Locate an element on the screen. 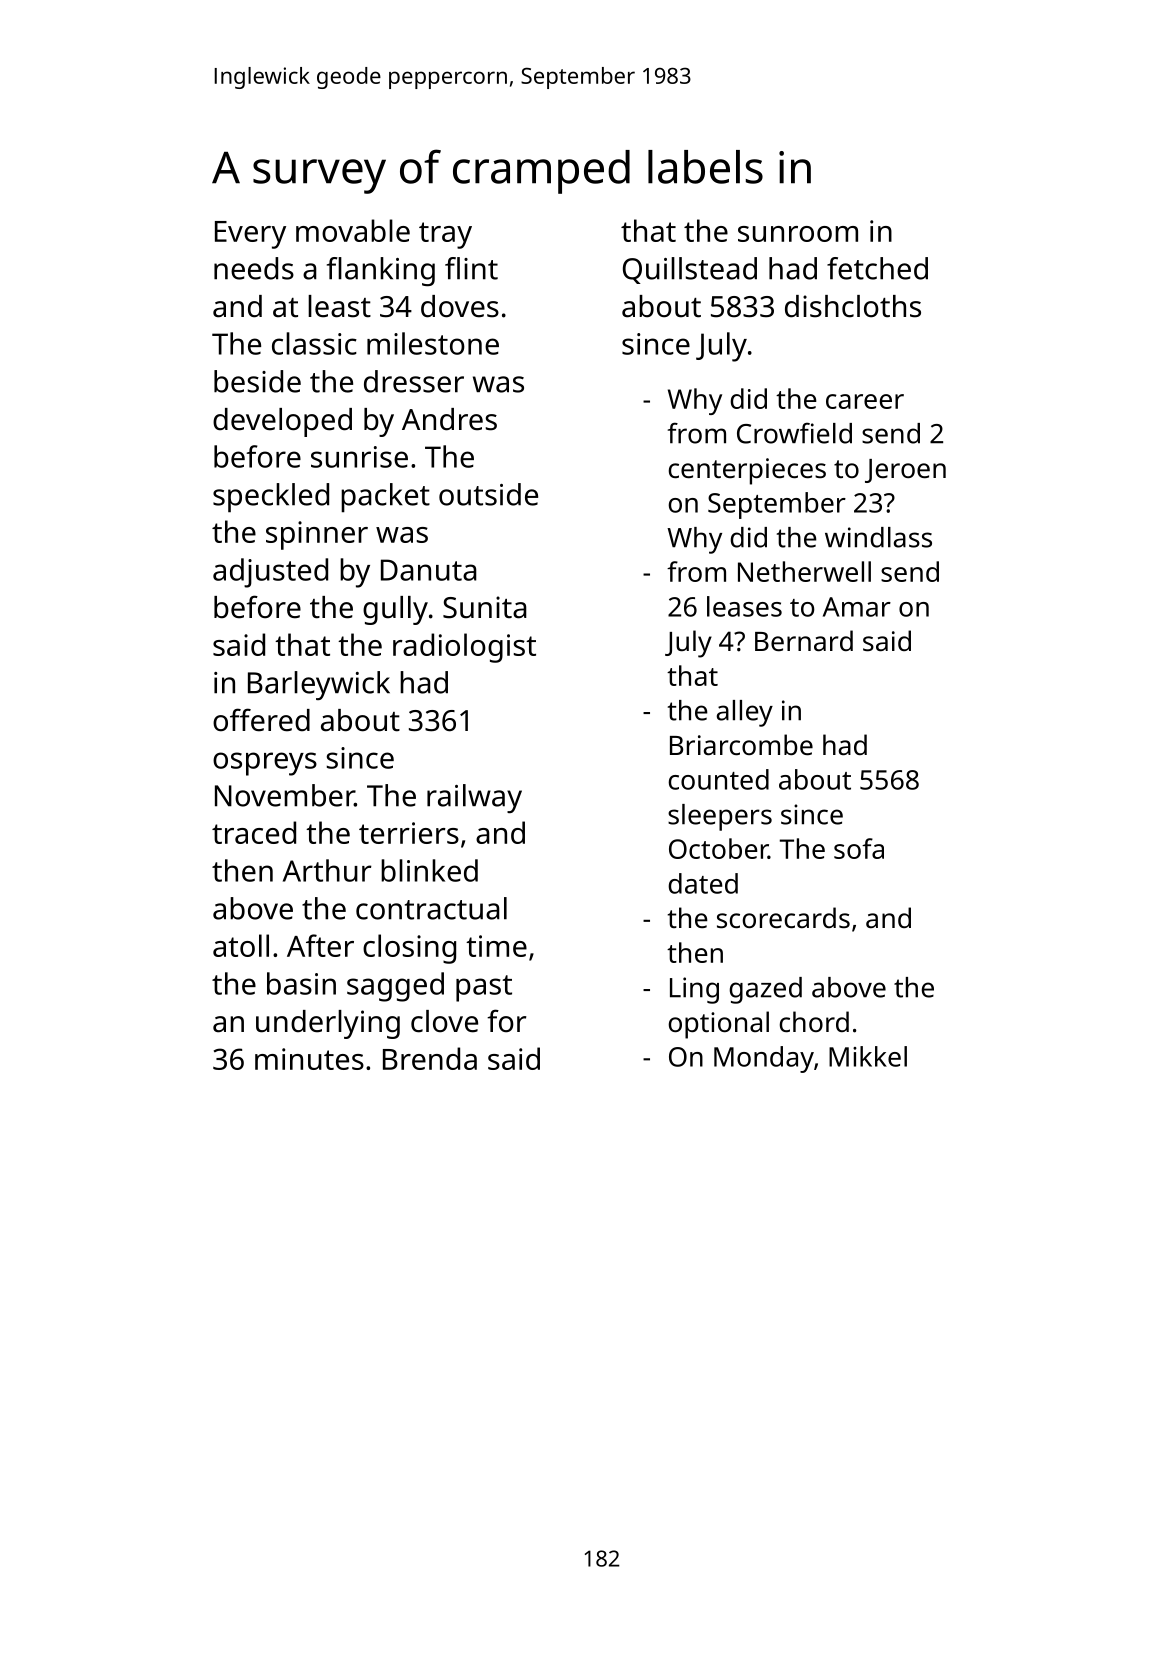  November is located at coordinates (285, 795).
